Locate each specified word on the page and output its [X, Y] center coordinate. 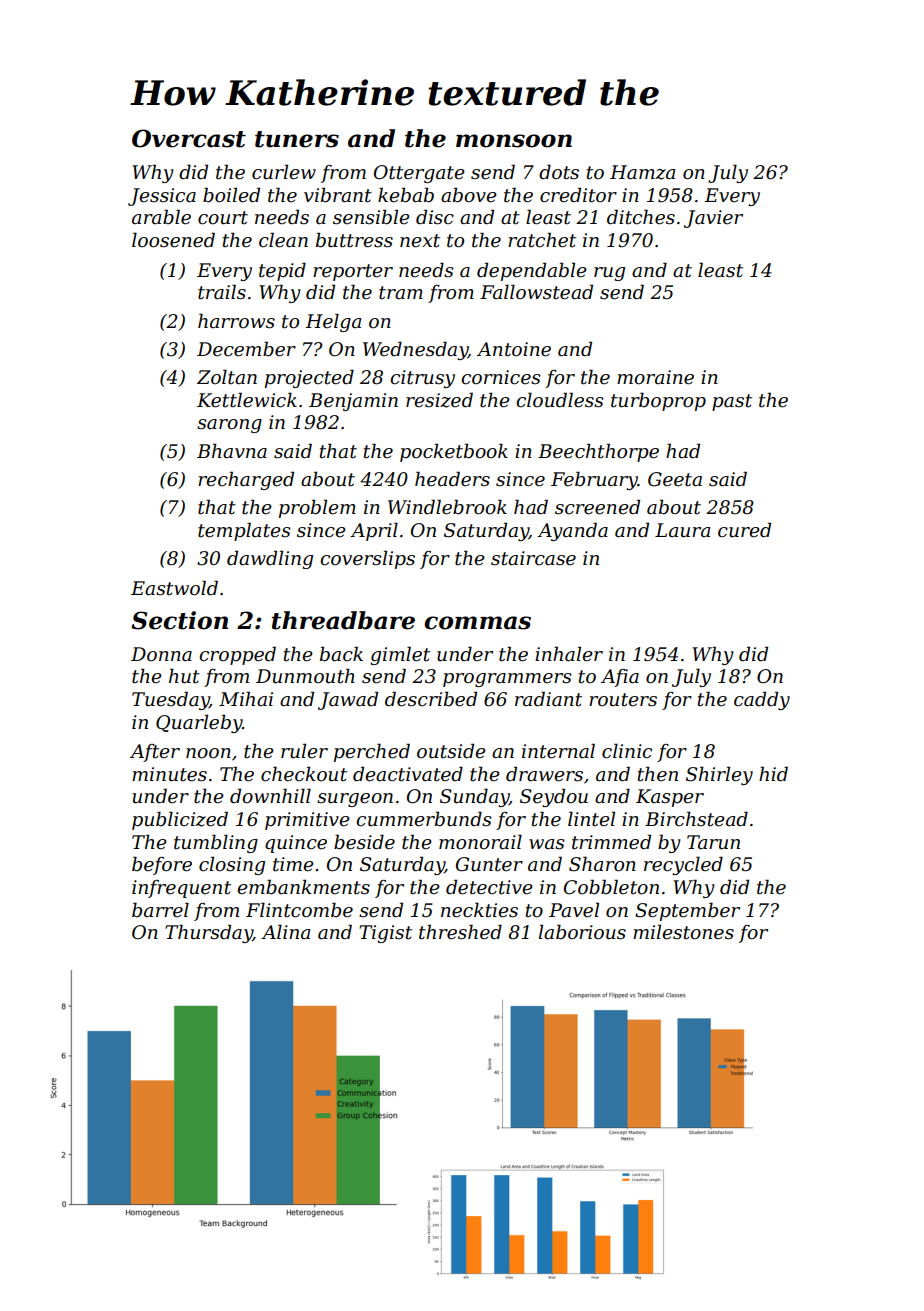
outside [451, 751]
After [155, 753]
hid [773, 774]
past [732, 402]
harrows [236, 321]
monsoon [514, 141]
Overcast [189, 138]
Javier [713, 219]
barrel [160, 910]
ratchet [542, 240]
